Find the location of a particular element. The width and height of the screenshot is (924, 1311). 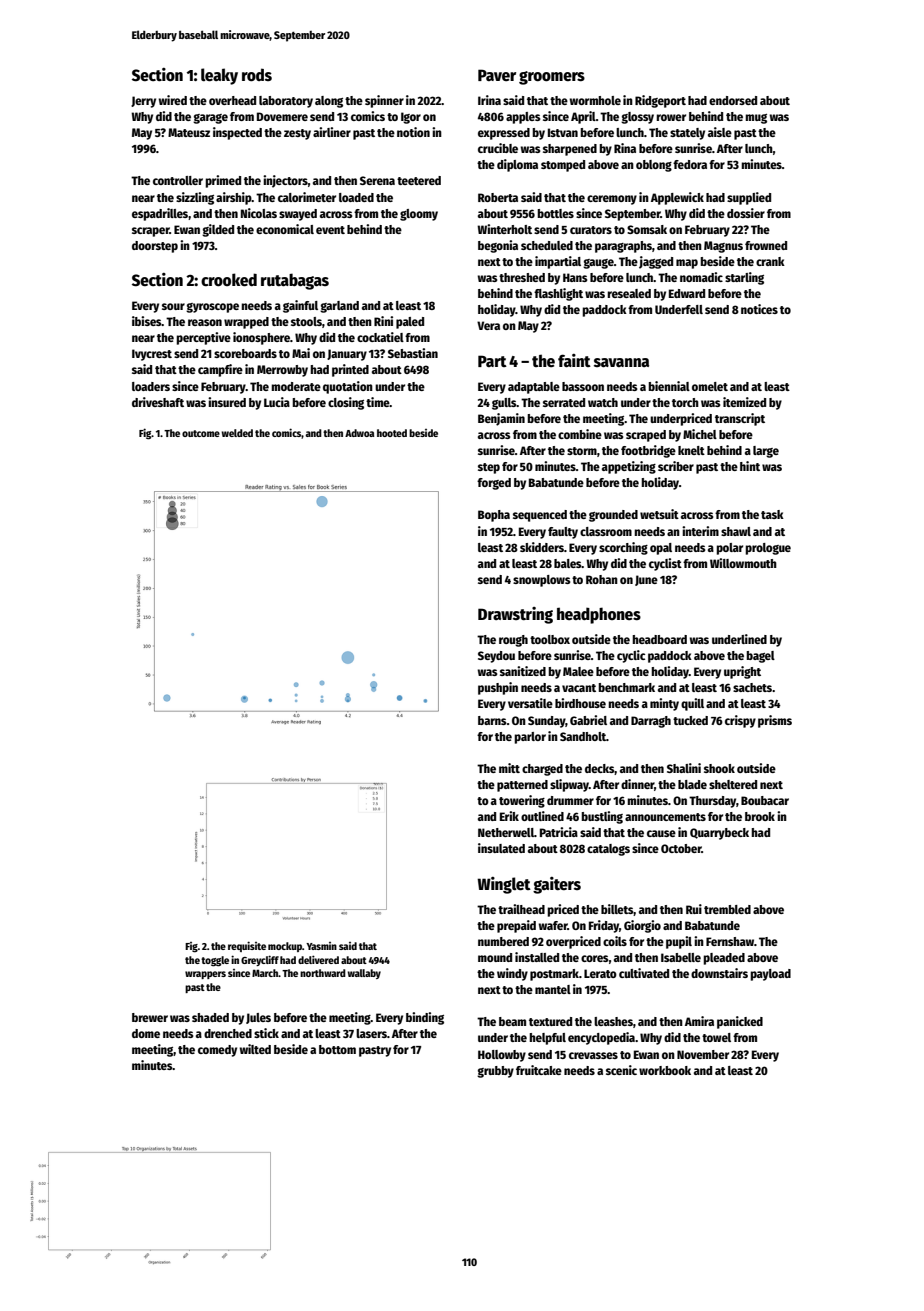

glossy is located at coordinates (637, 118).
